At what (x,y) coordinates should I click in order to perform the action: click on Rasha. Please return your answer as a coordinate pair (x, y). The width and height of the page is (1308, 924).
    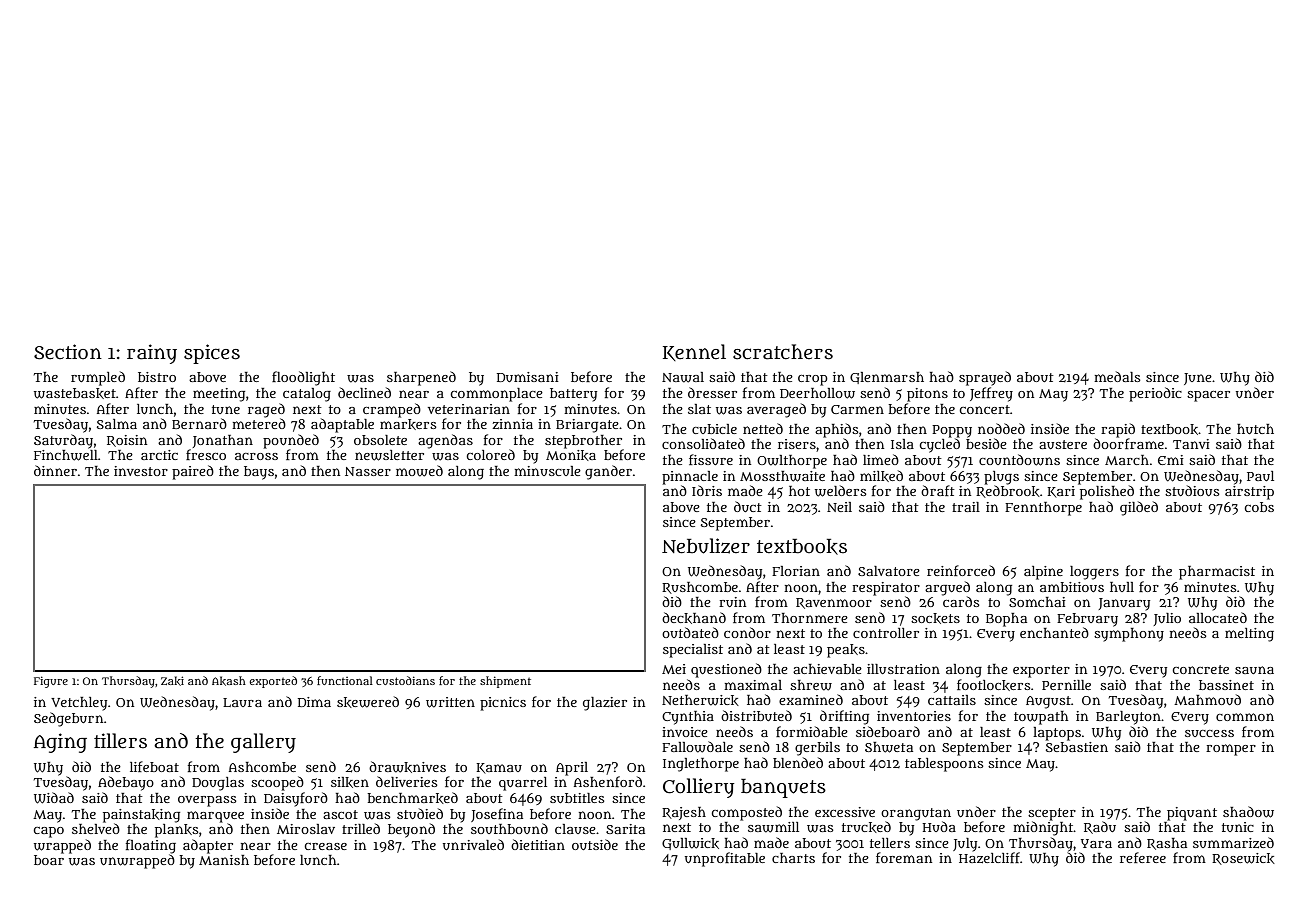
    Looking at the image, I should click on (1167, 844).
